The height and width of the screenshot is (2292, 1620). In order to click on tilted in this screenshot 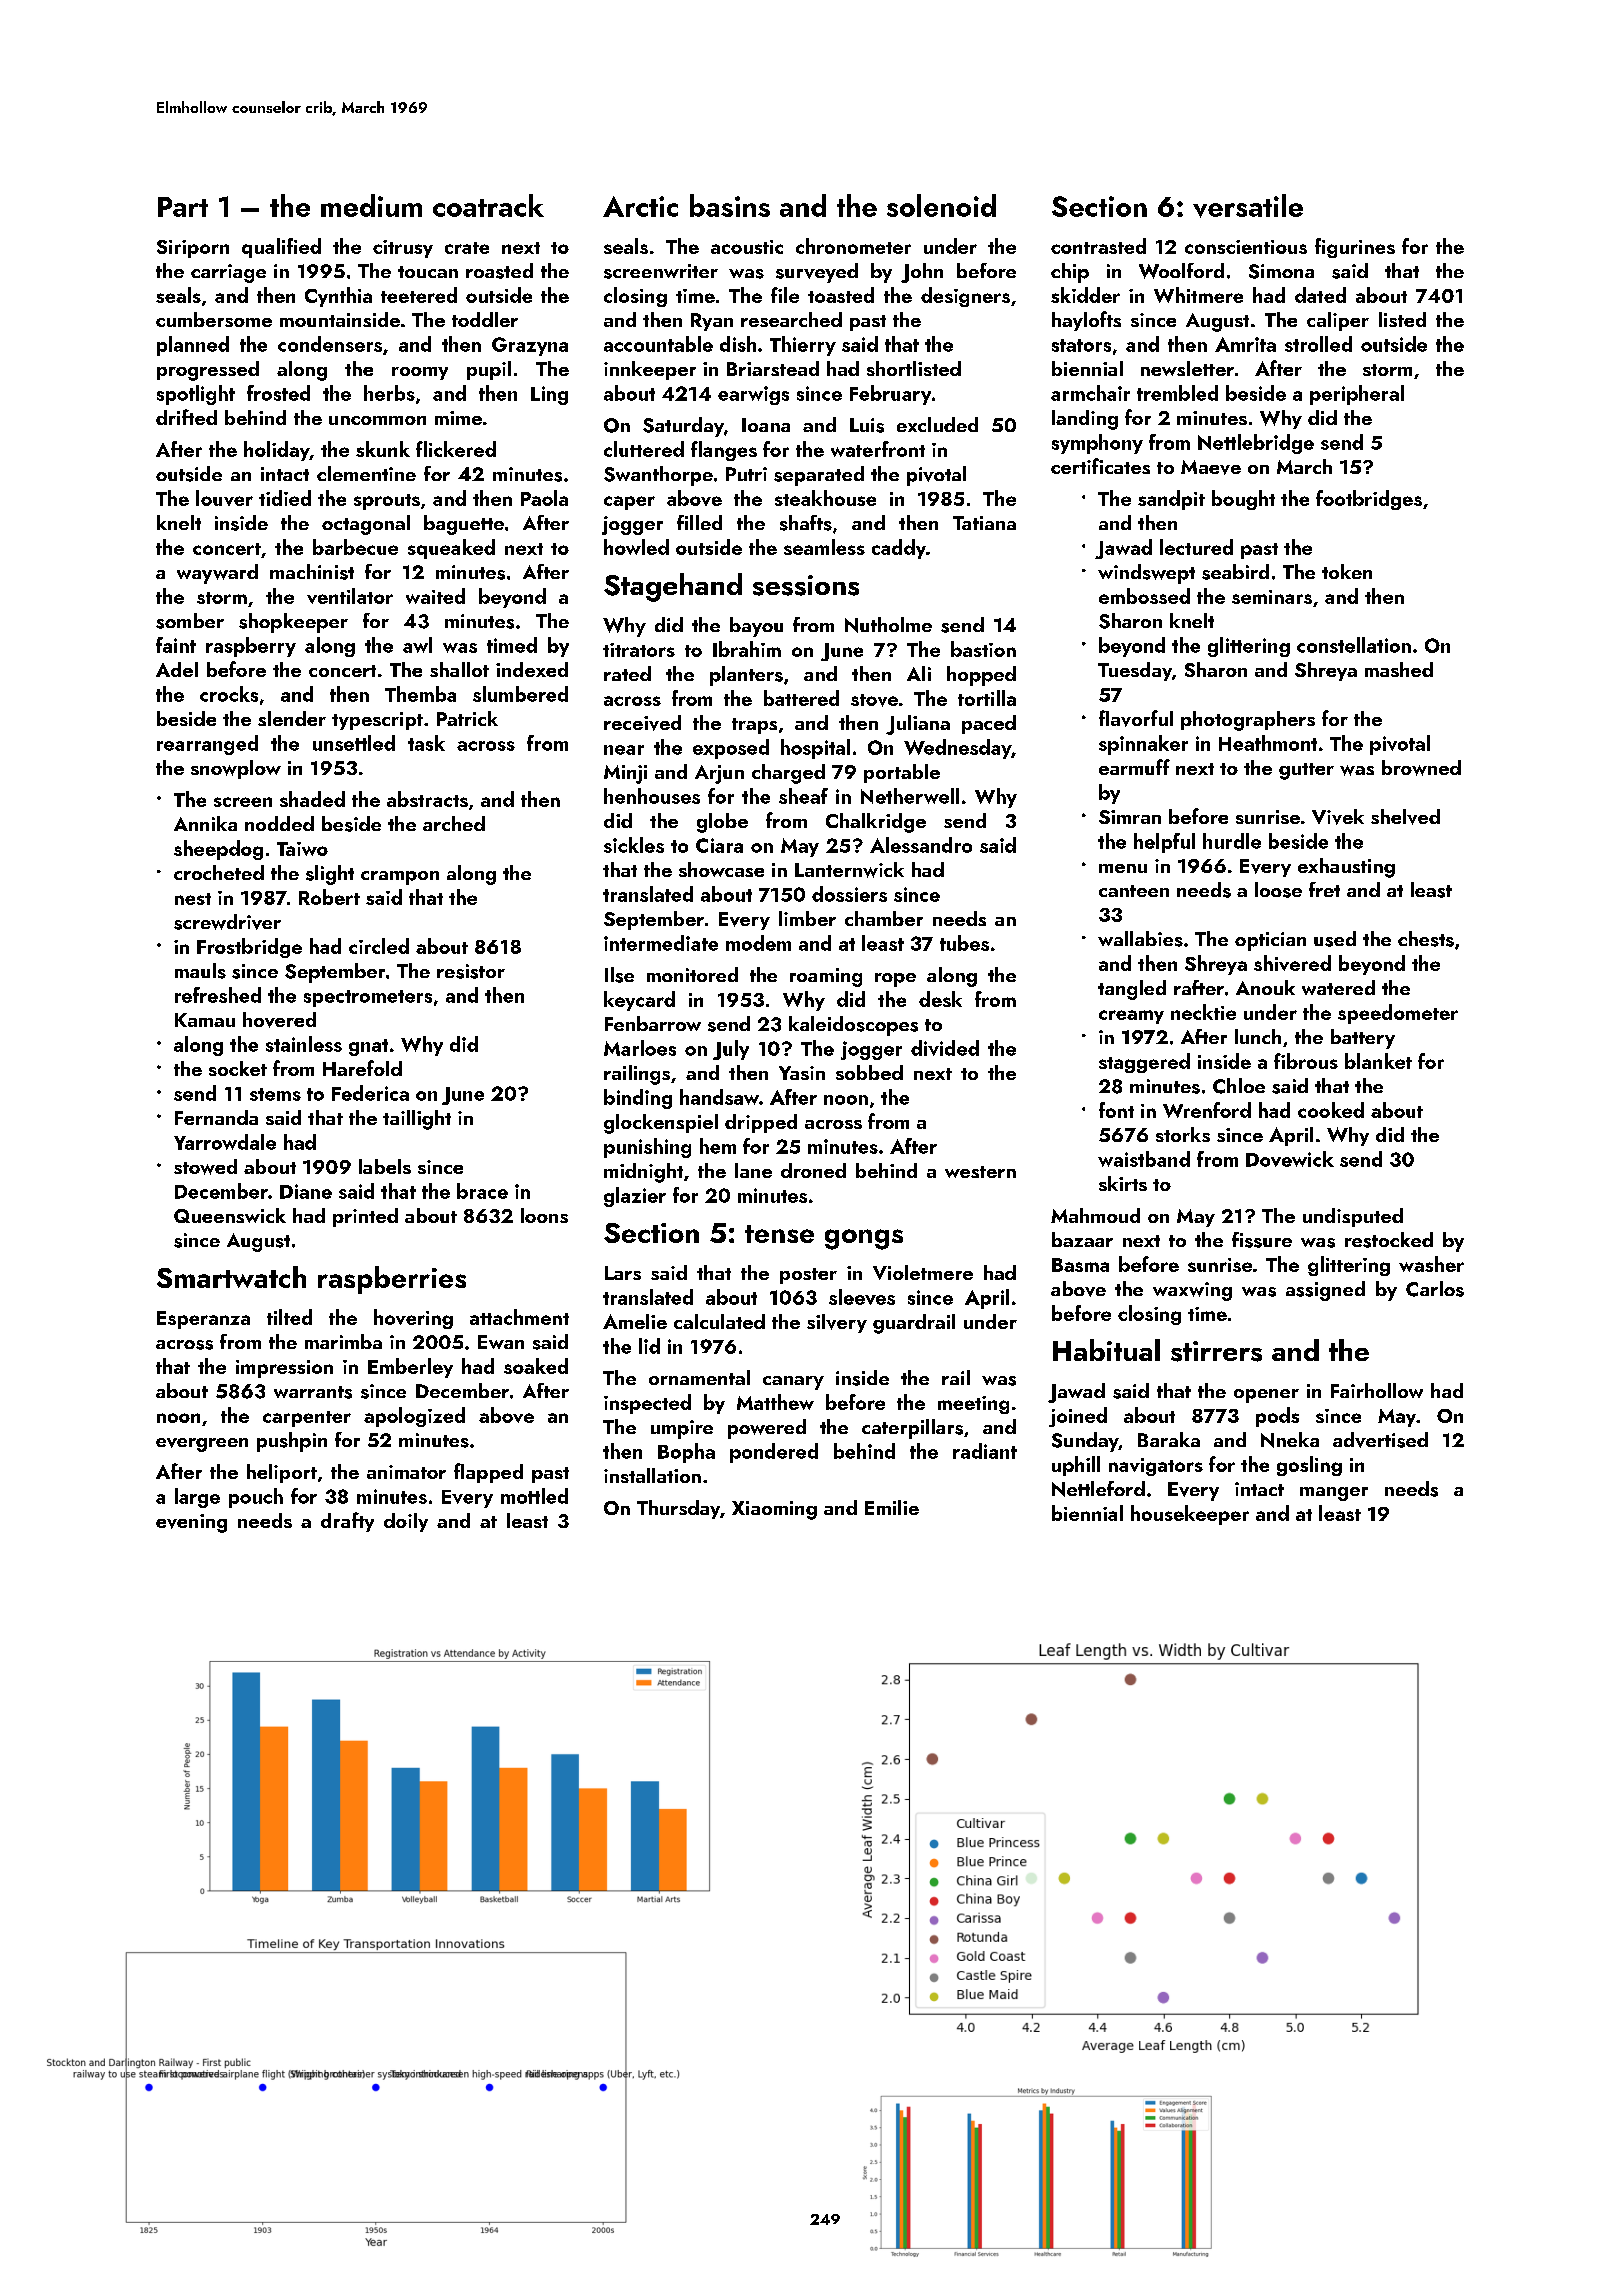, I will do `click(289, 1317)`.
